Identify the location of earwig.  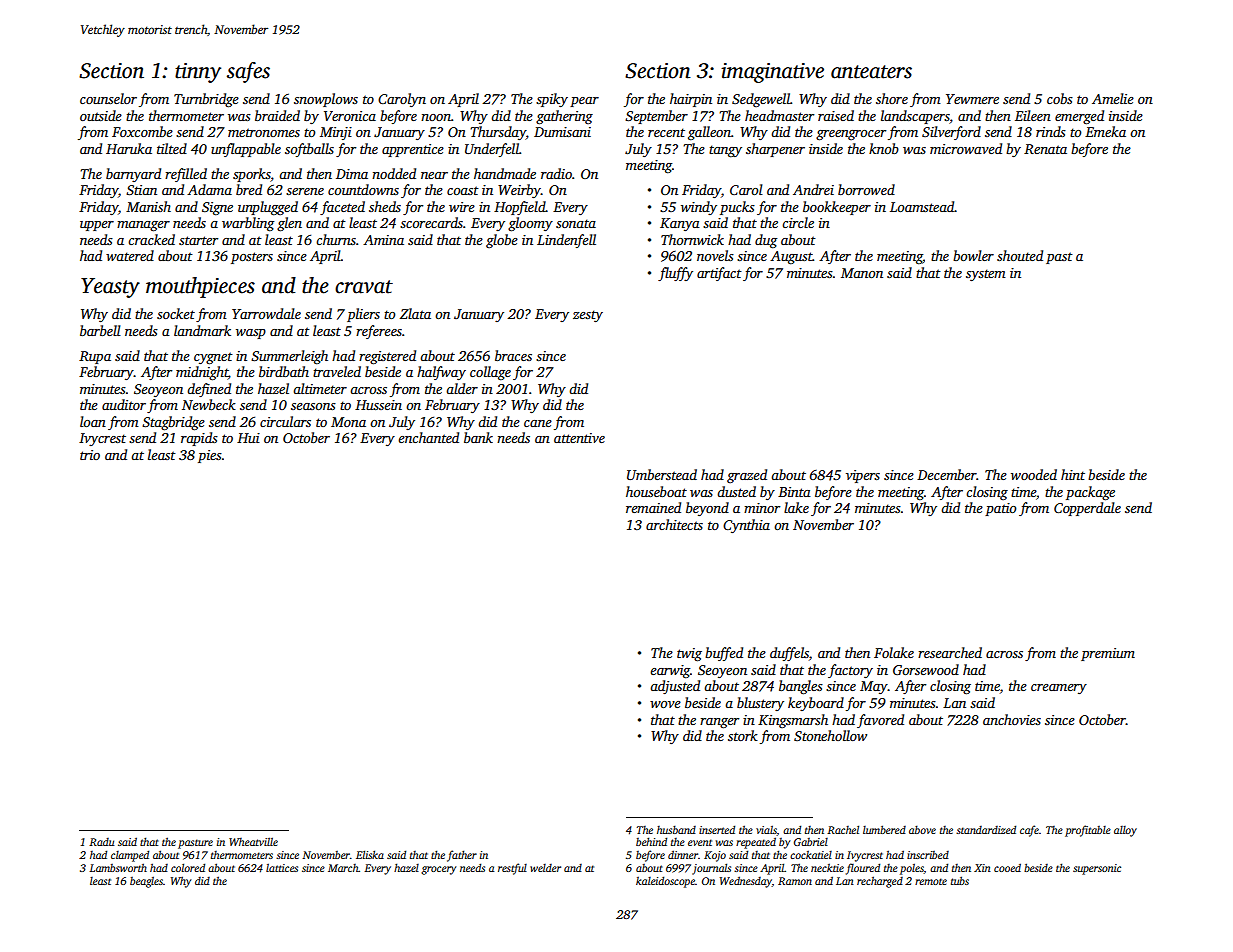
(670, 672).
